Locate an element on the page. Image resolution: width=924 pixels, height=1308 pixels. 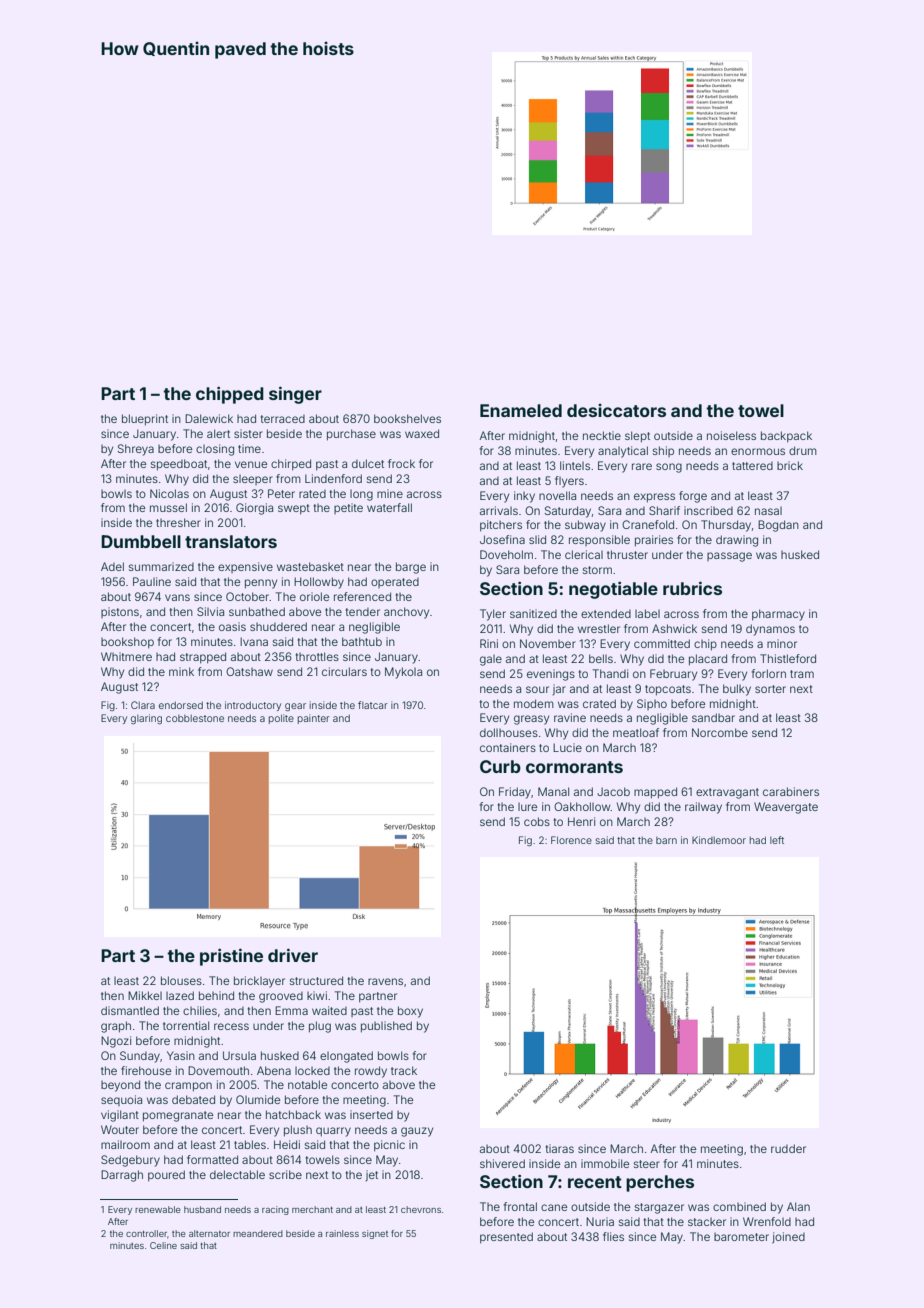
boxy is located at coordinates (410, 1012).
